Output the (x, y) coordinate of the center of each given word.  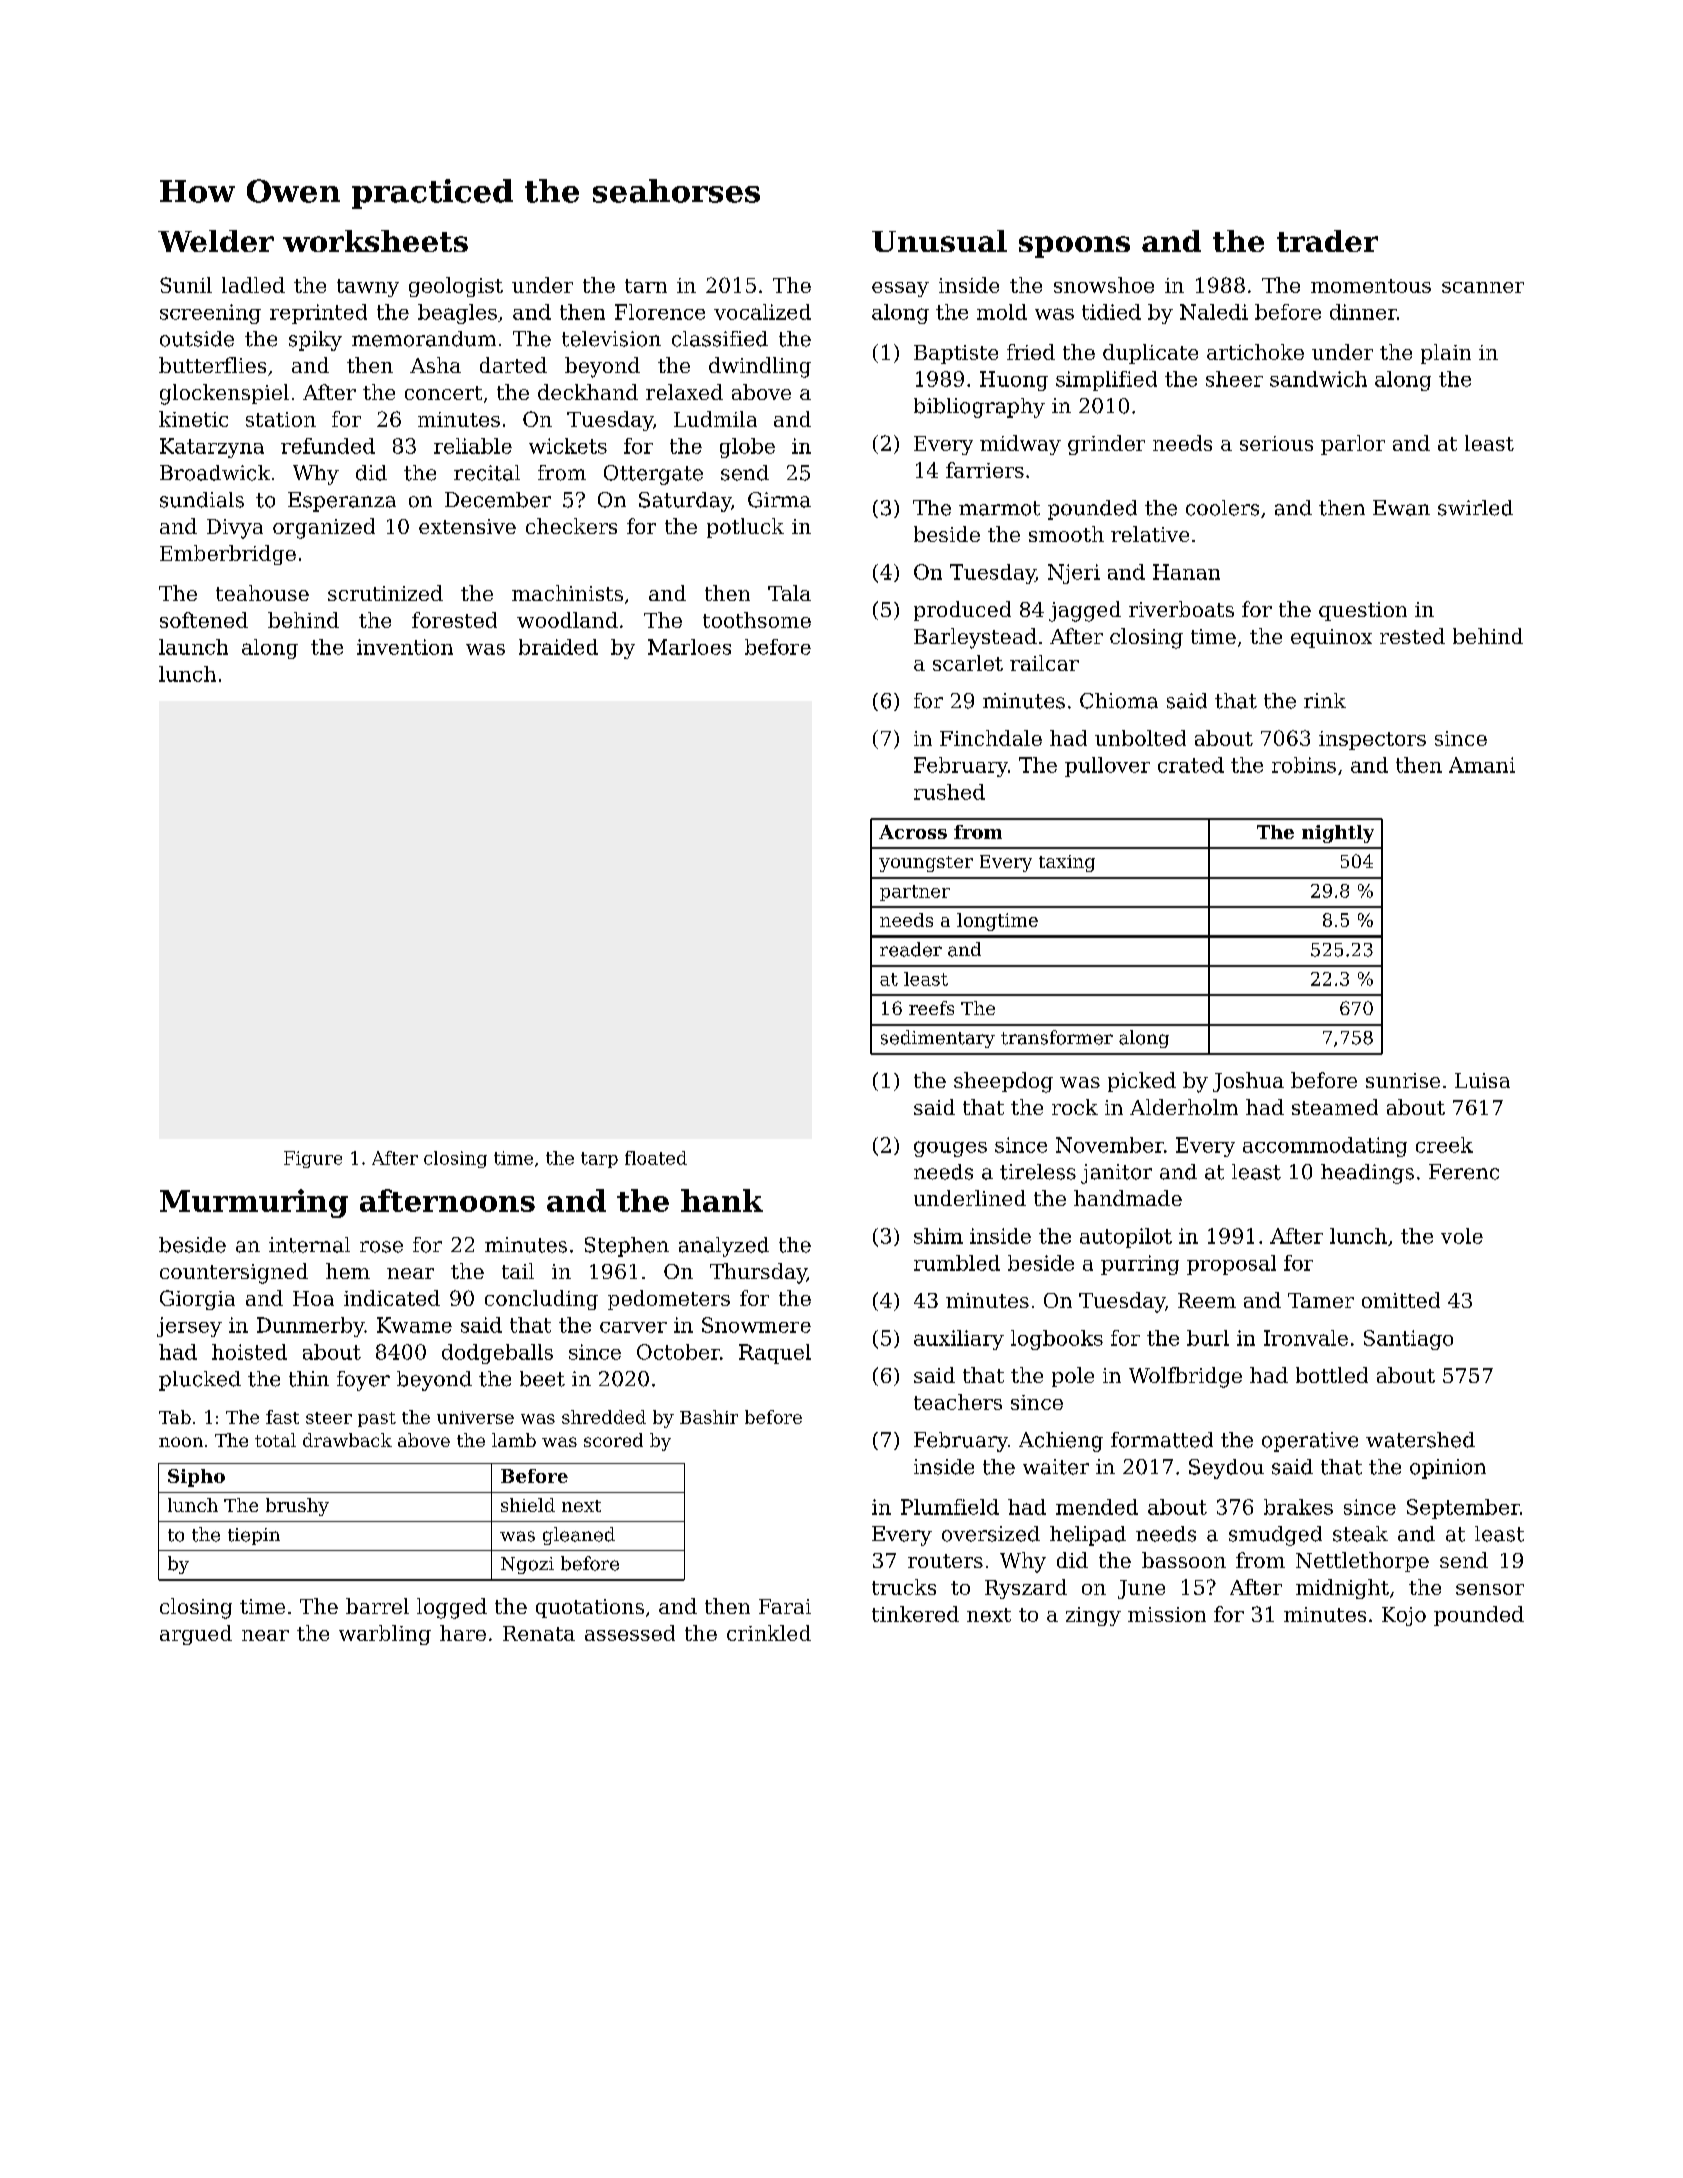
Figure (313, 1159)
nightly (1338, 834)
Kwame (414, 1325)
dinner (1363, 312)
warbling (385, 1635)
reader (911, 949)
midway (1020, 445)
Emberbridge (228, 555)
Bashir (709, 1417)
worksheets (375, 241)
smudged (1275, 1536)
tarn (646, 286)
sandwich (1318, 379)
